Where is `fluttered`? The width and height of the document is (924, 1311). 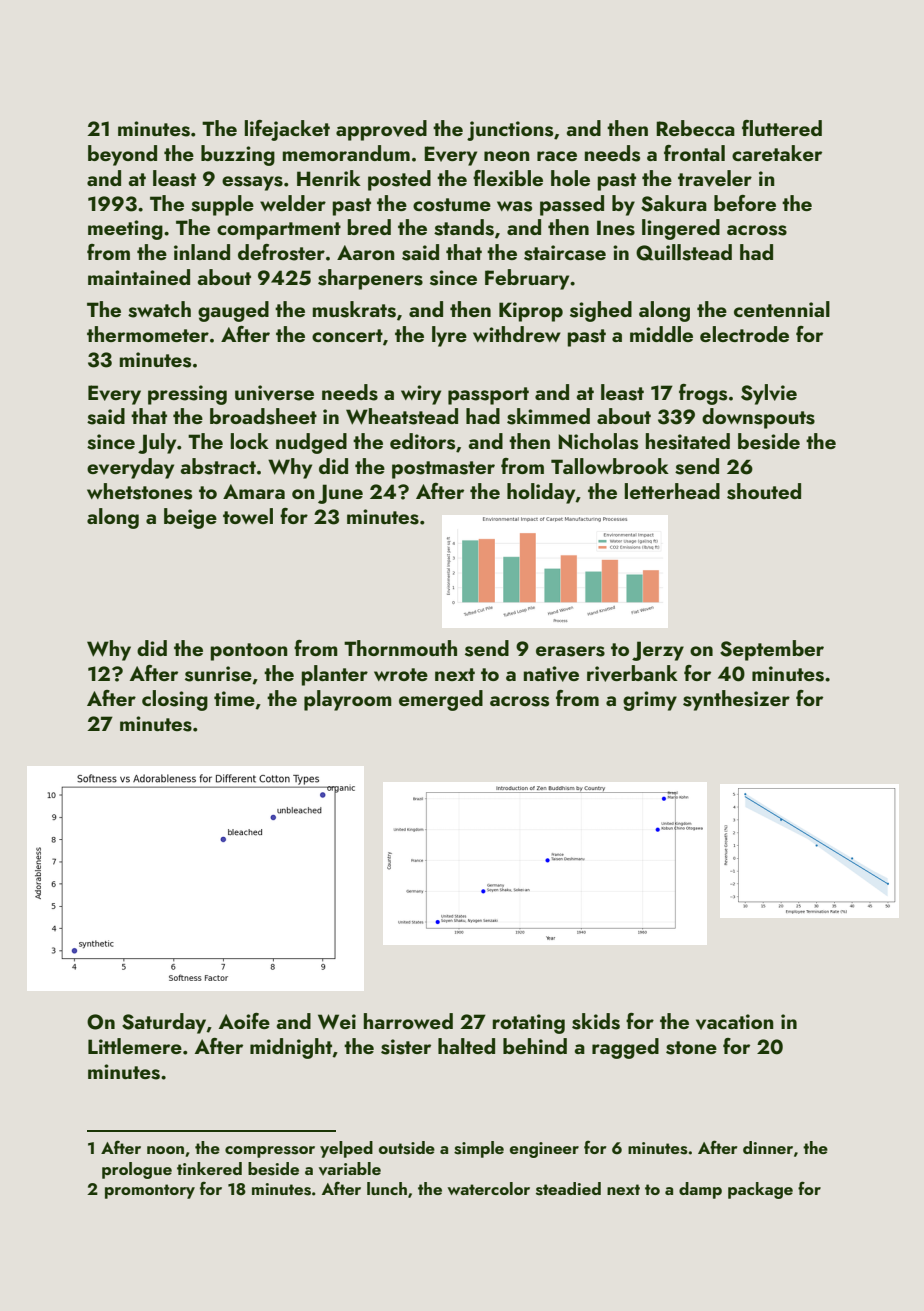
fluttered is located at coordinates (782, 128).
